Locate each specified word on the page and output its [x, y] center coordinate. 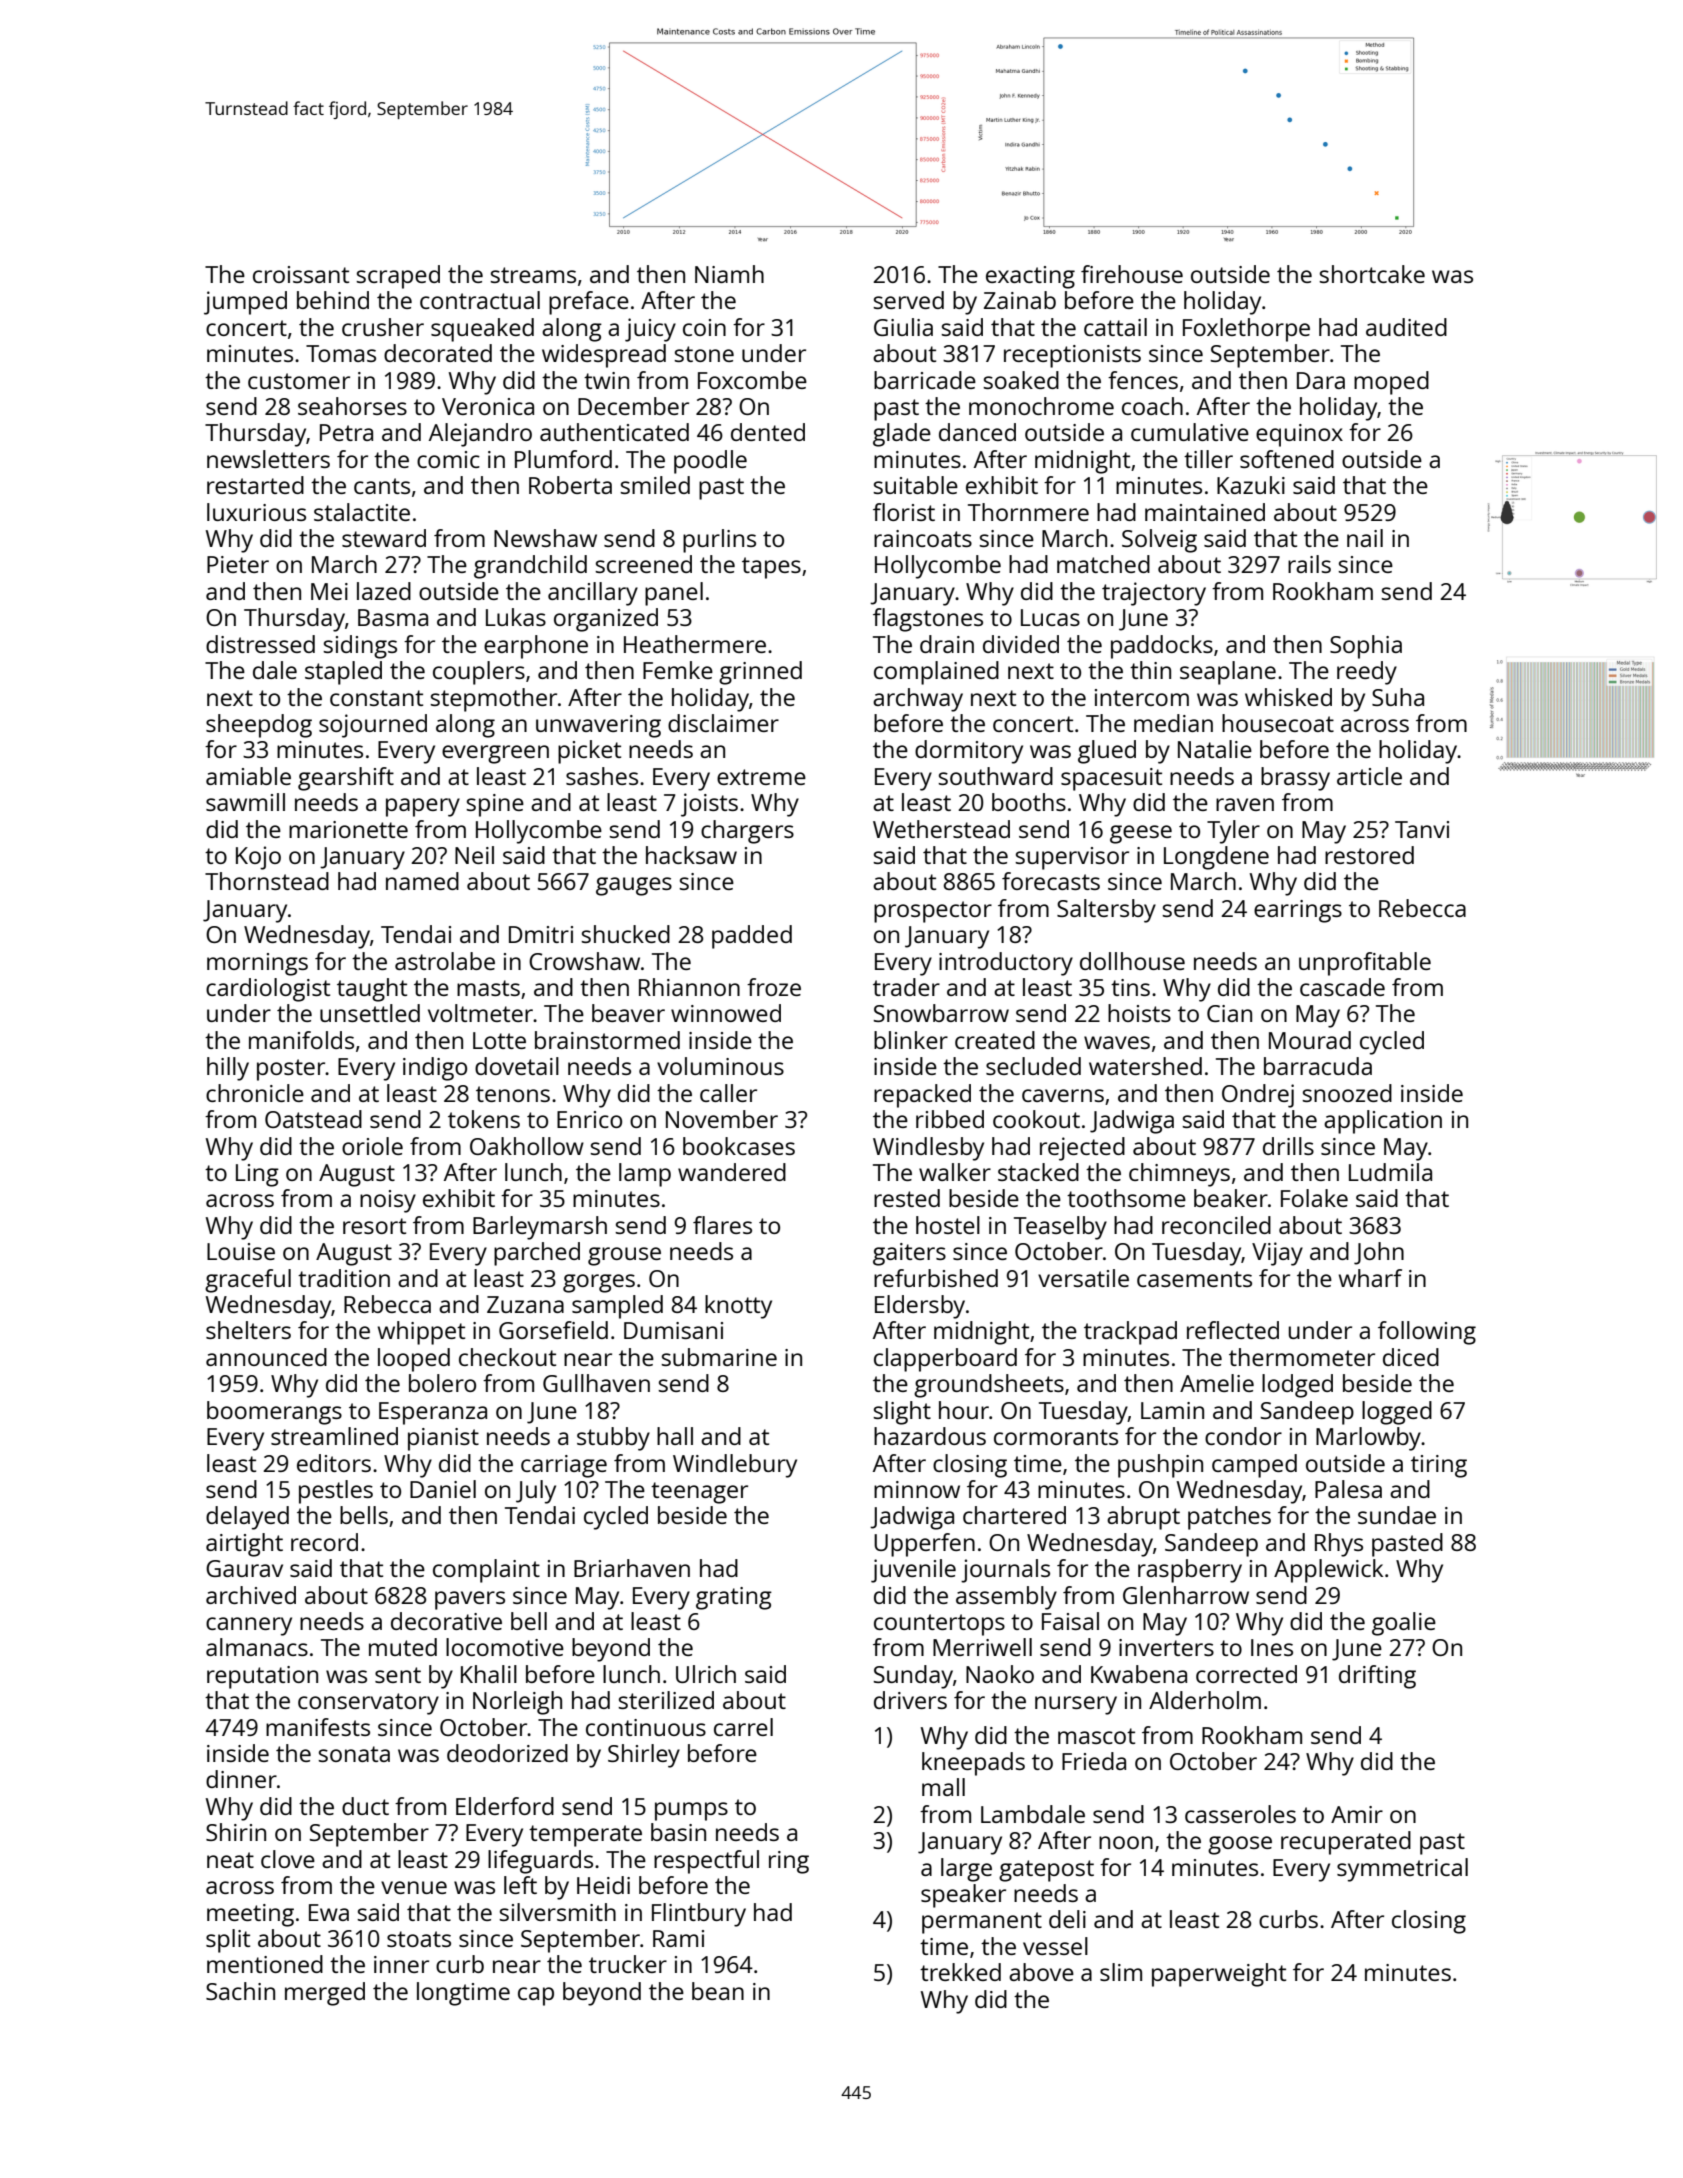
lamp [645, 1175]
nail [1365, 538]
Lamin [1172, 1410]
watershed [1145, 1066]
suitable [915, 485]
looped [414, 1360]
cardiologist [268, 990]
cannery [249, 1626]
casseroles [1240, 1814]
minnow [917, 1489]
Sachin [240, 1991]
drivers [910, 1700]
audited [1406, 327]
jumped [245, 303]
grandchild [530, 567]
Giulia [903, 327]
